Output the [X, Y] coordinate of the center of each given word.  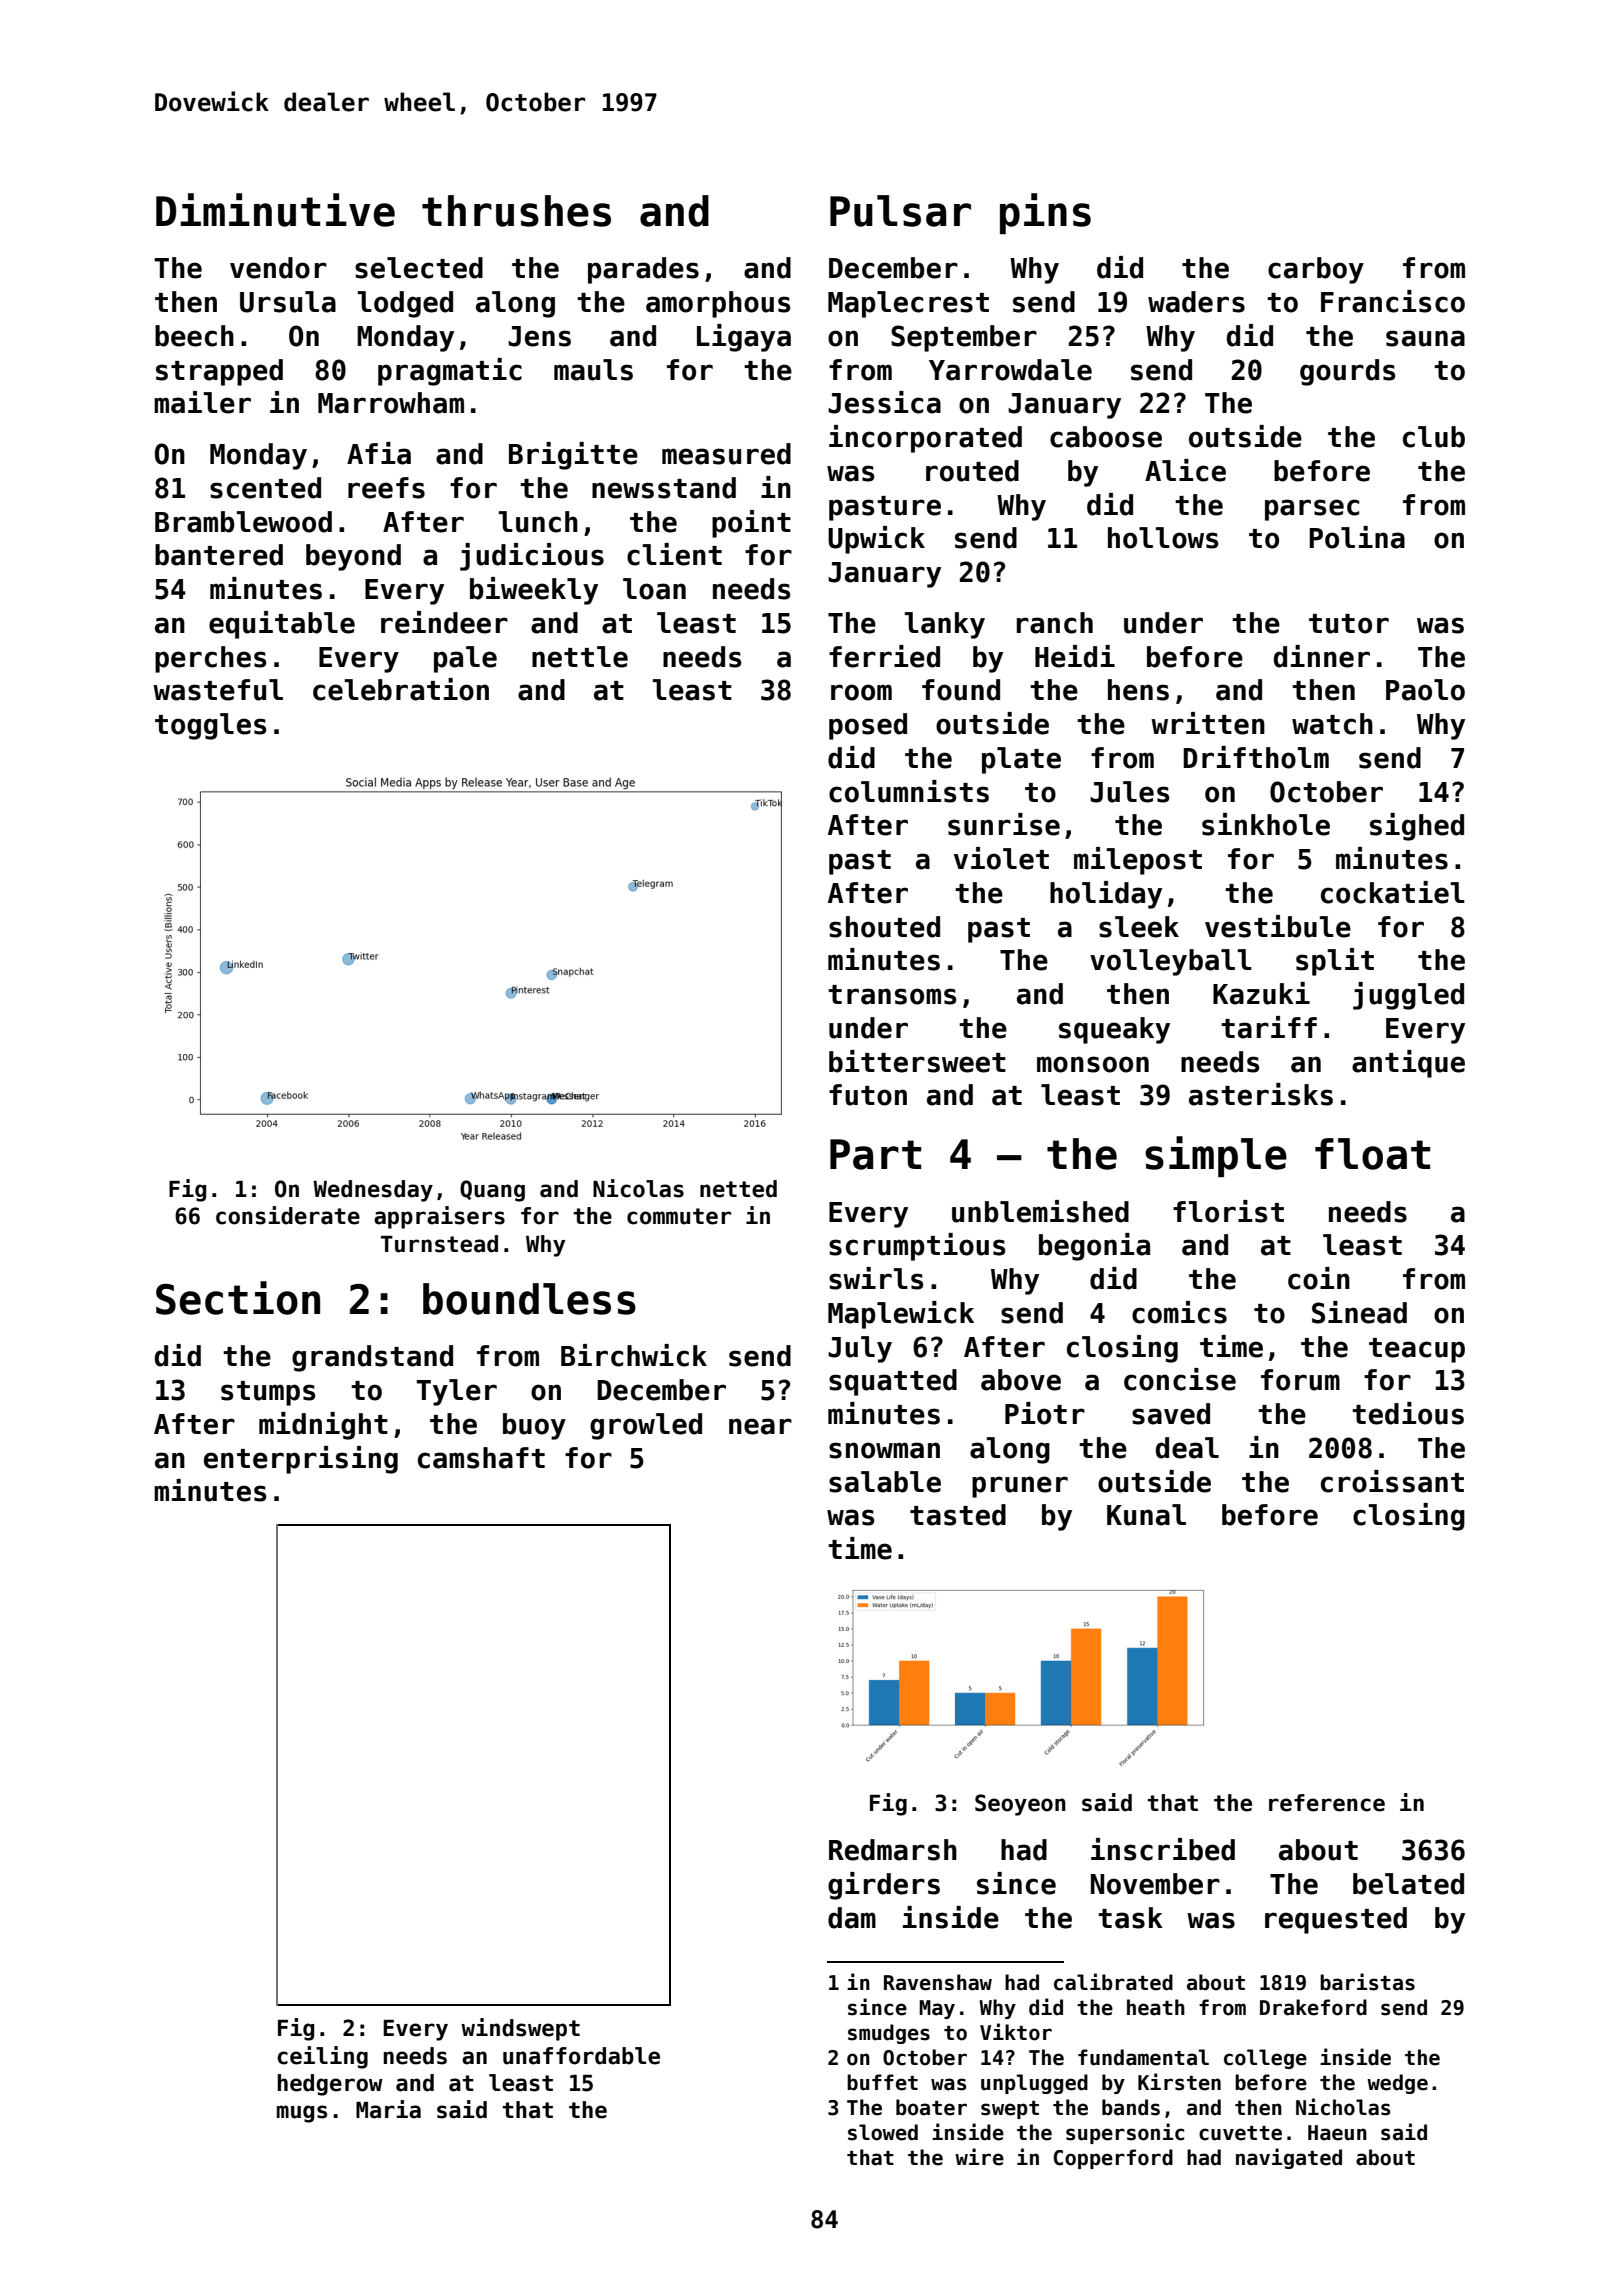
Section [238, 1298]
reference [1327, 1803]
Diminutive [275, 210]
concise [1180, 1379]
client [674, 554]
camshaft [481, 1458]
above [1021, 1380]
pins [1045, 213]
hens [1138, 690]
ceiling [322, 2057]
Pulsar [900, 211]
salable [885, 1482]
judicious [532, 557]
